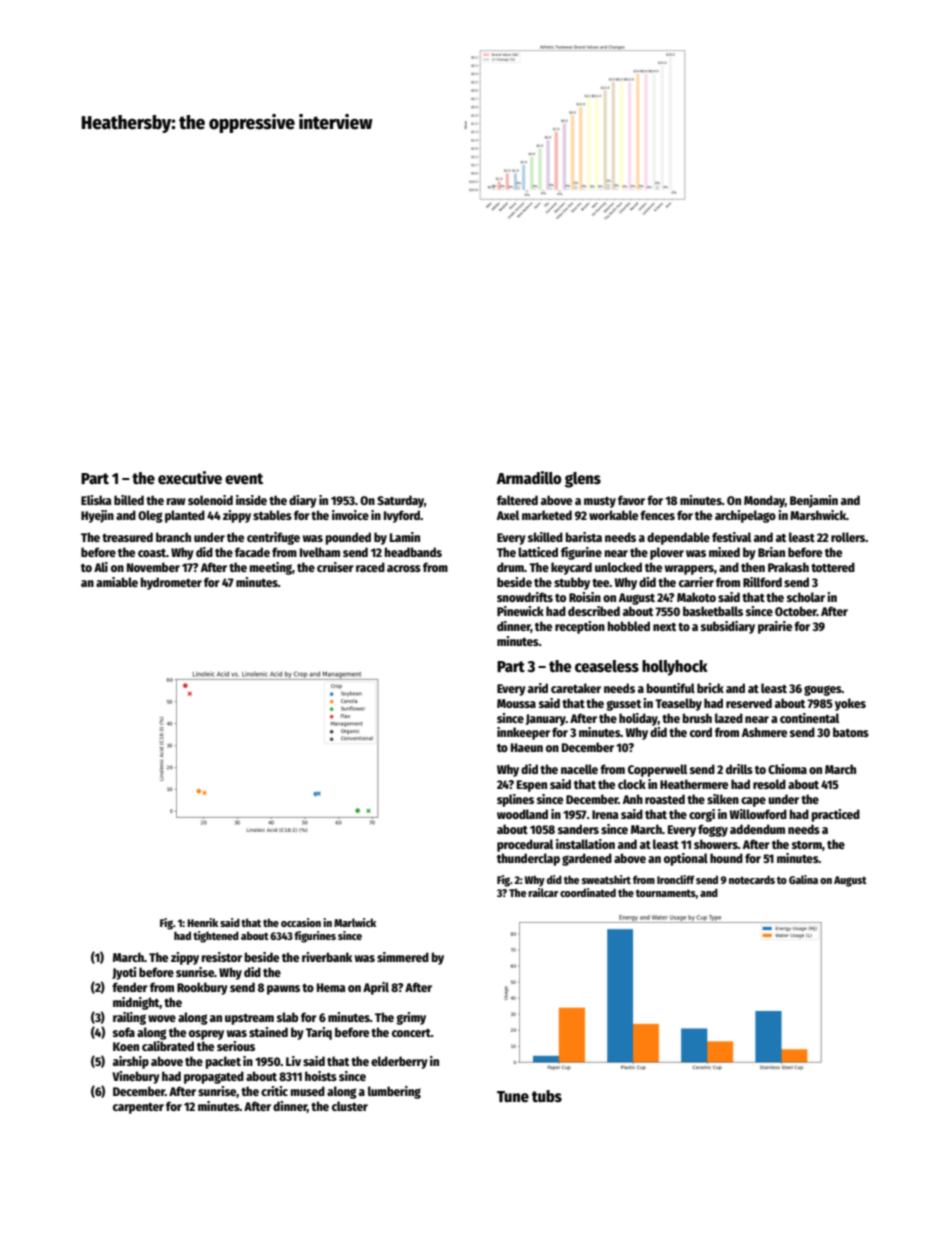 The width and height of the document is (952, 1233). What do you see at coordinates (580, 627) in the document?
I see `reception` at bounding box center [580, 627].
